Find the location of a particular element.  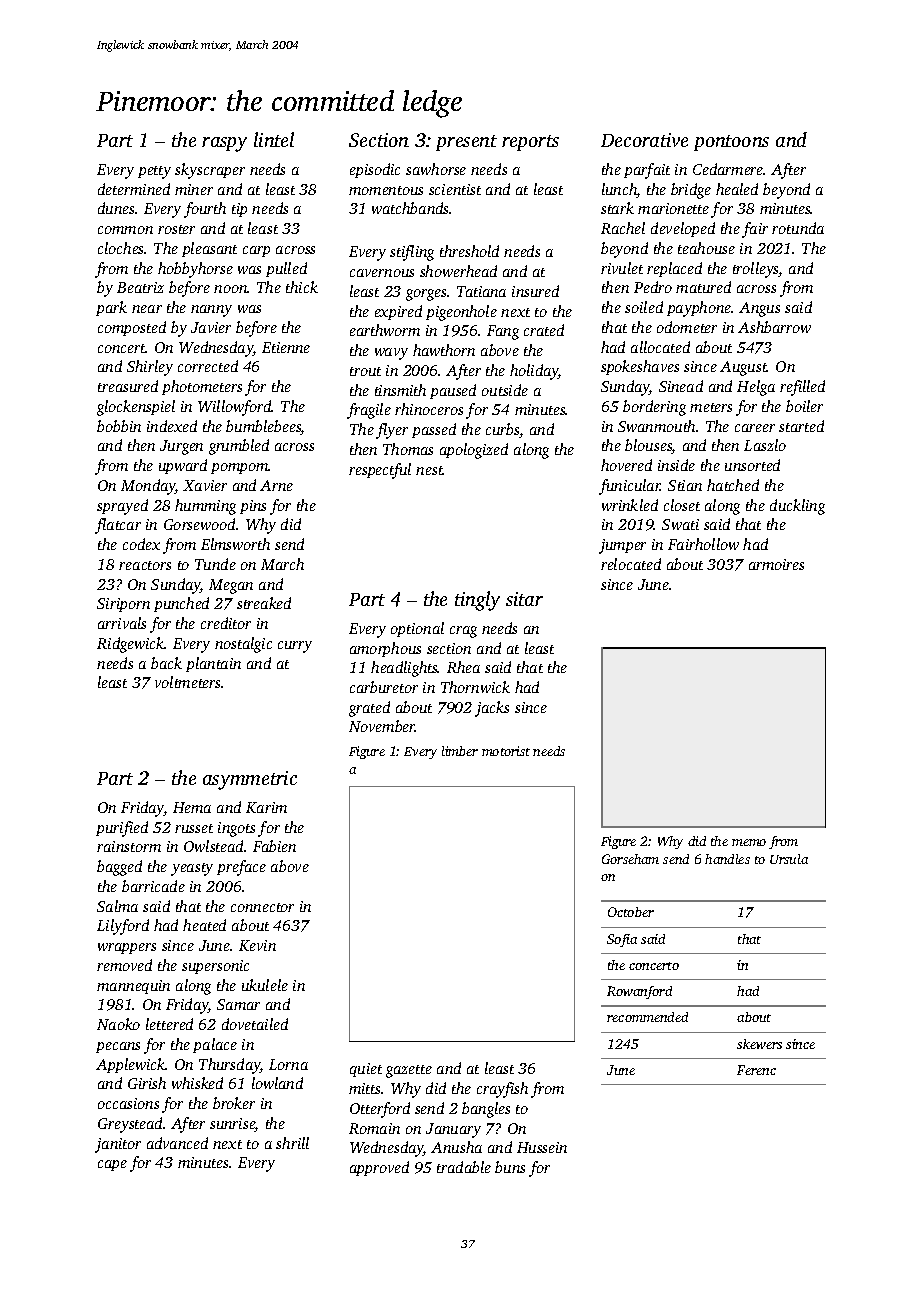

pontoons is located at coordinates (731, 143).
